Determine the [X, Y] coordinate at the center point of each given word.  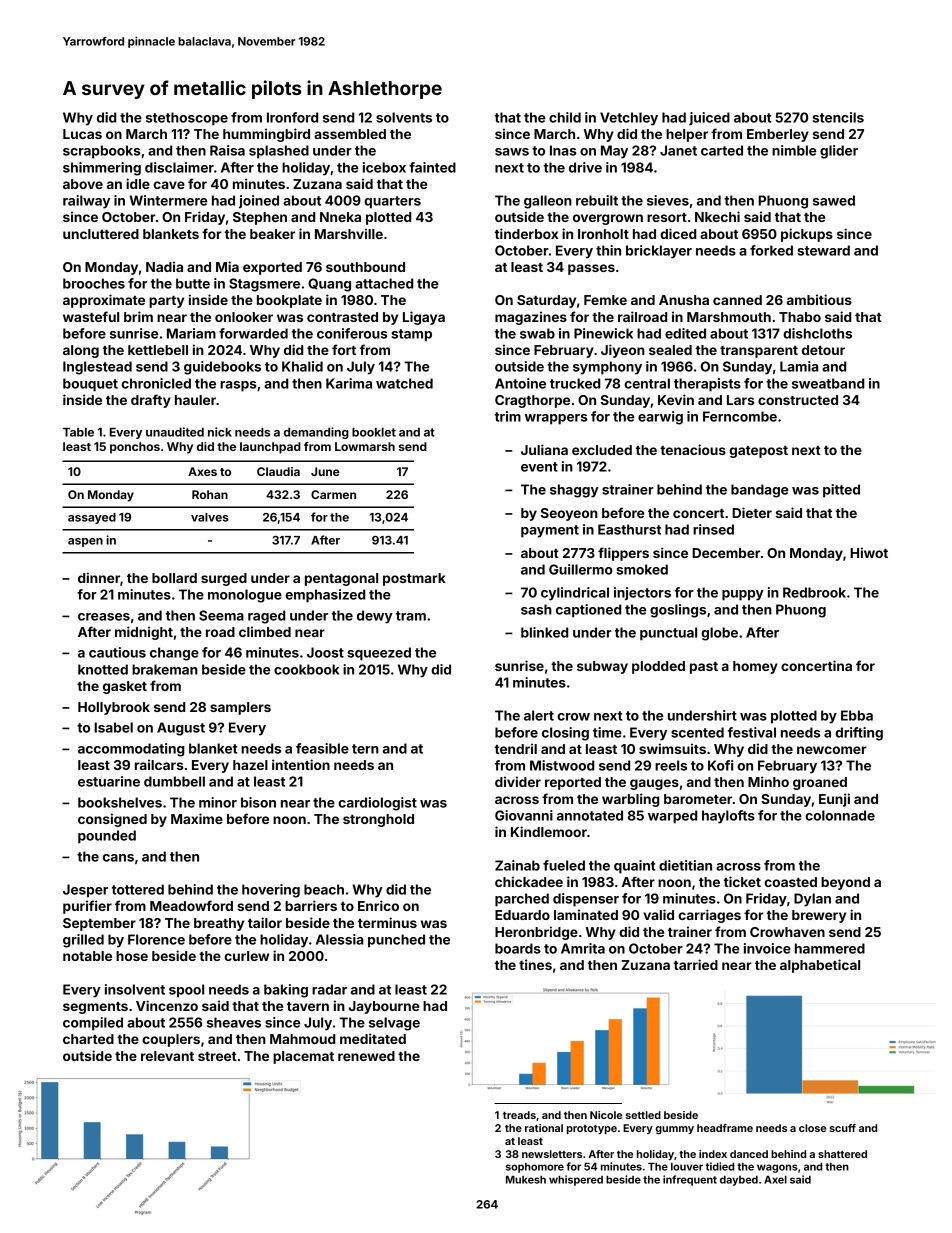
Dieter [752, 512]
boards [518, 948]
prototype [592, 1129]
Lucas [82, 134]
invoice [767, 948]
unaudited [175, 432]
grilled [83, 941]
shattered [842, 1154]
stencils [838, 117]
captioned [588, 611]
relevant [167, 1056]
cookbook [307, 669]
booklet [374, 432]
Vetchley [629, 119]
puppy [743, 595]
